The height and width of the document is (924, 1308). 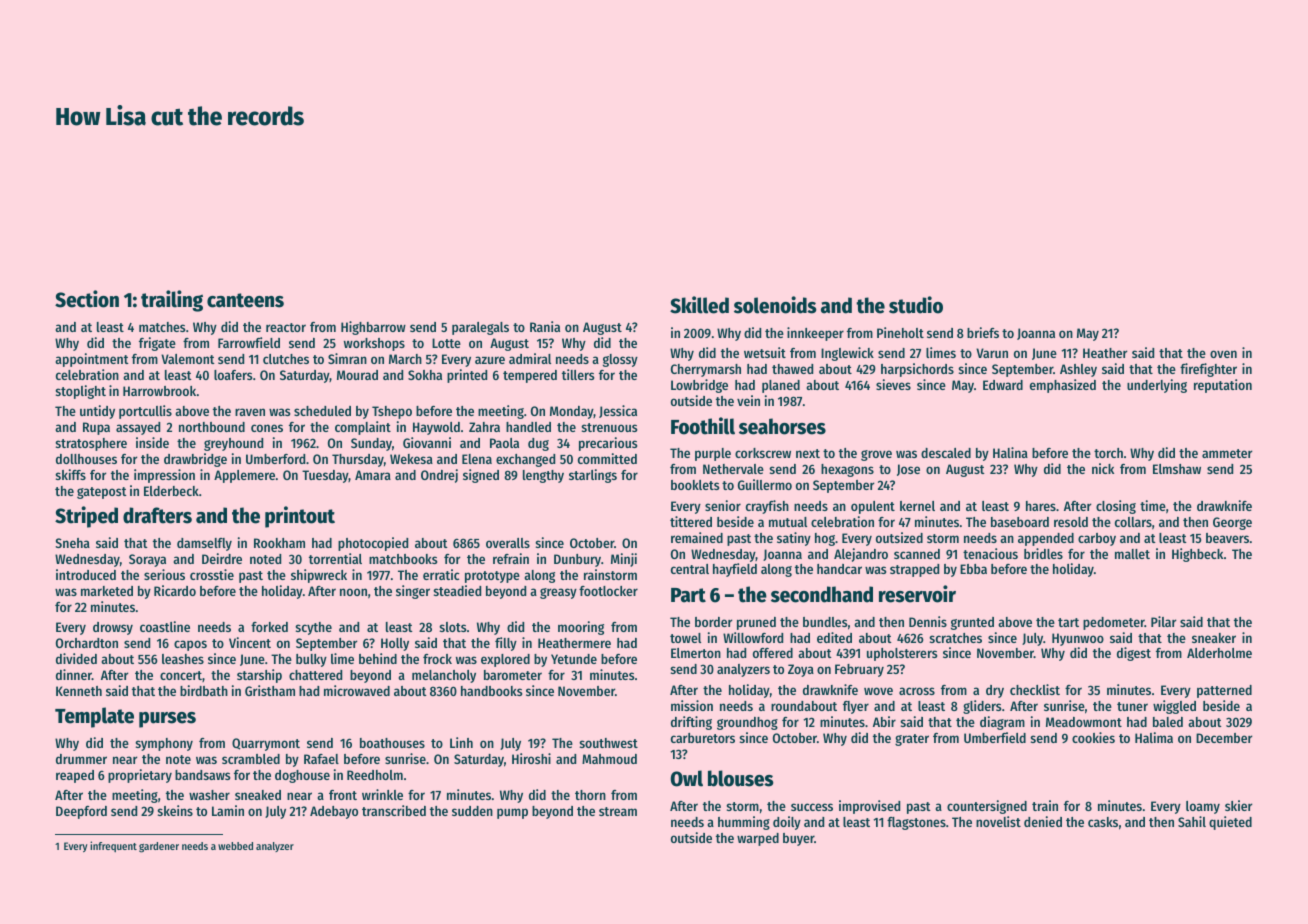 What do you see at coordinates (699, 305) in the document?
I see `Skilled` at bounding box center [699, 305].
